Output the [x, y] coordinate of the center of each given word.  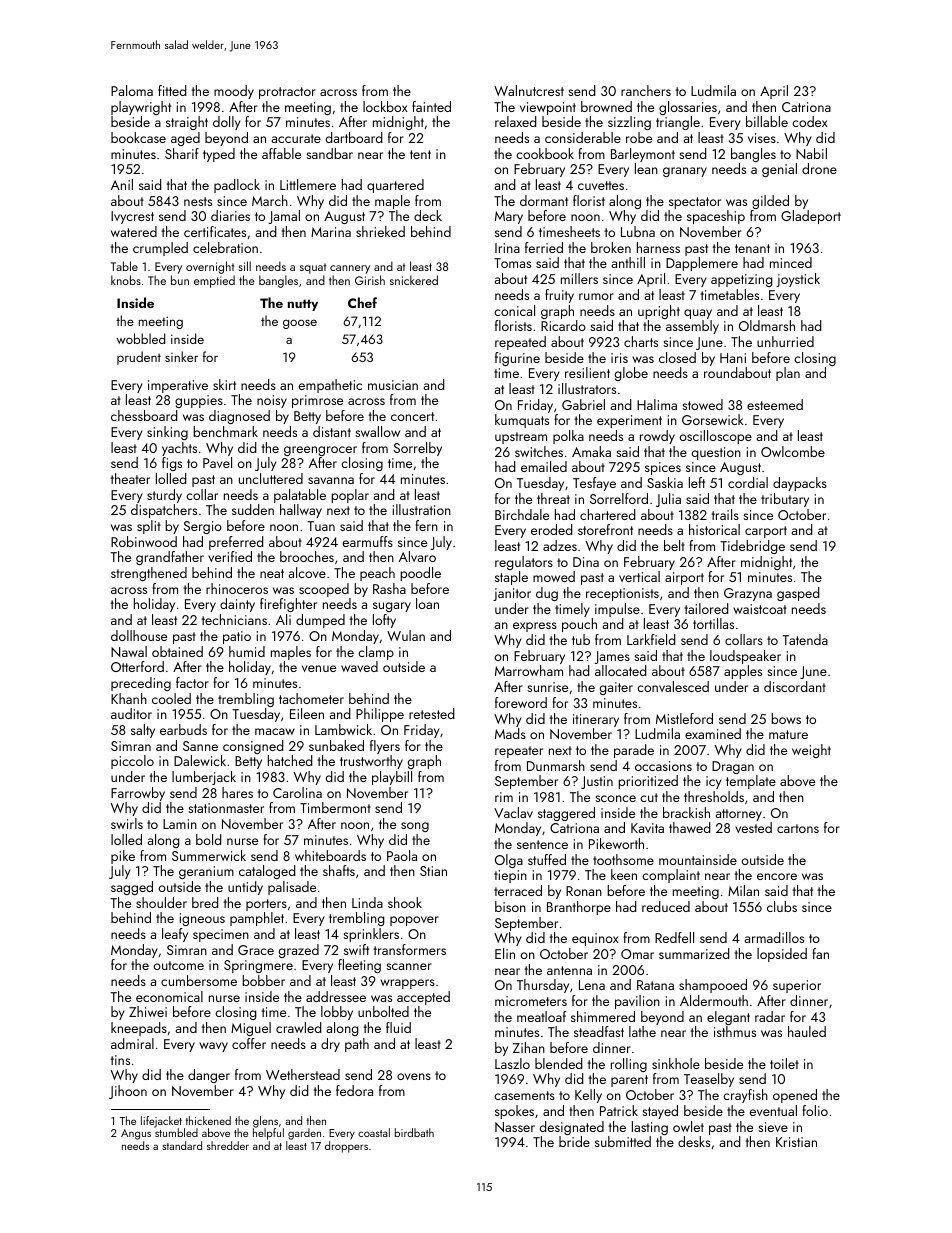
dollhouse [139, 635]
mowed [554, 576]
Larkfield [651, 639]
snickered [414, 280]
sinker [181, 356]
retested [432, 713]
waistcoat [760, 609]
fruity [559, 296]
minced [791, 262]
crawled [299, 1027]
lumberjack [204, 778]
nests [198, 201]
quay [698, 314]
